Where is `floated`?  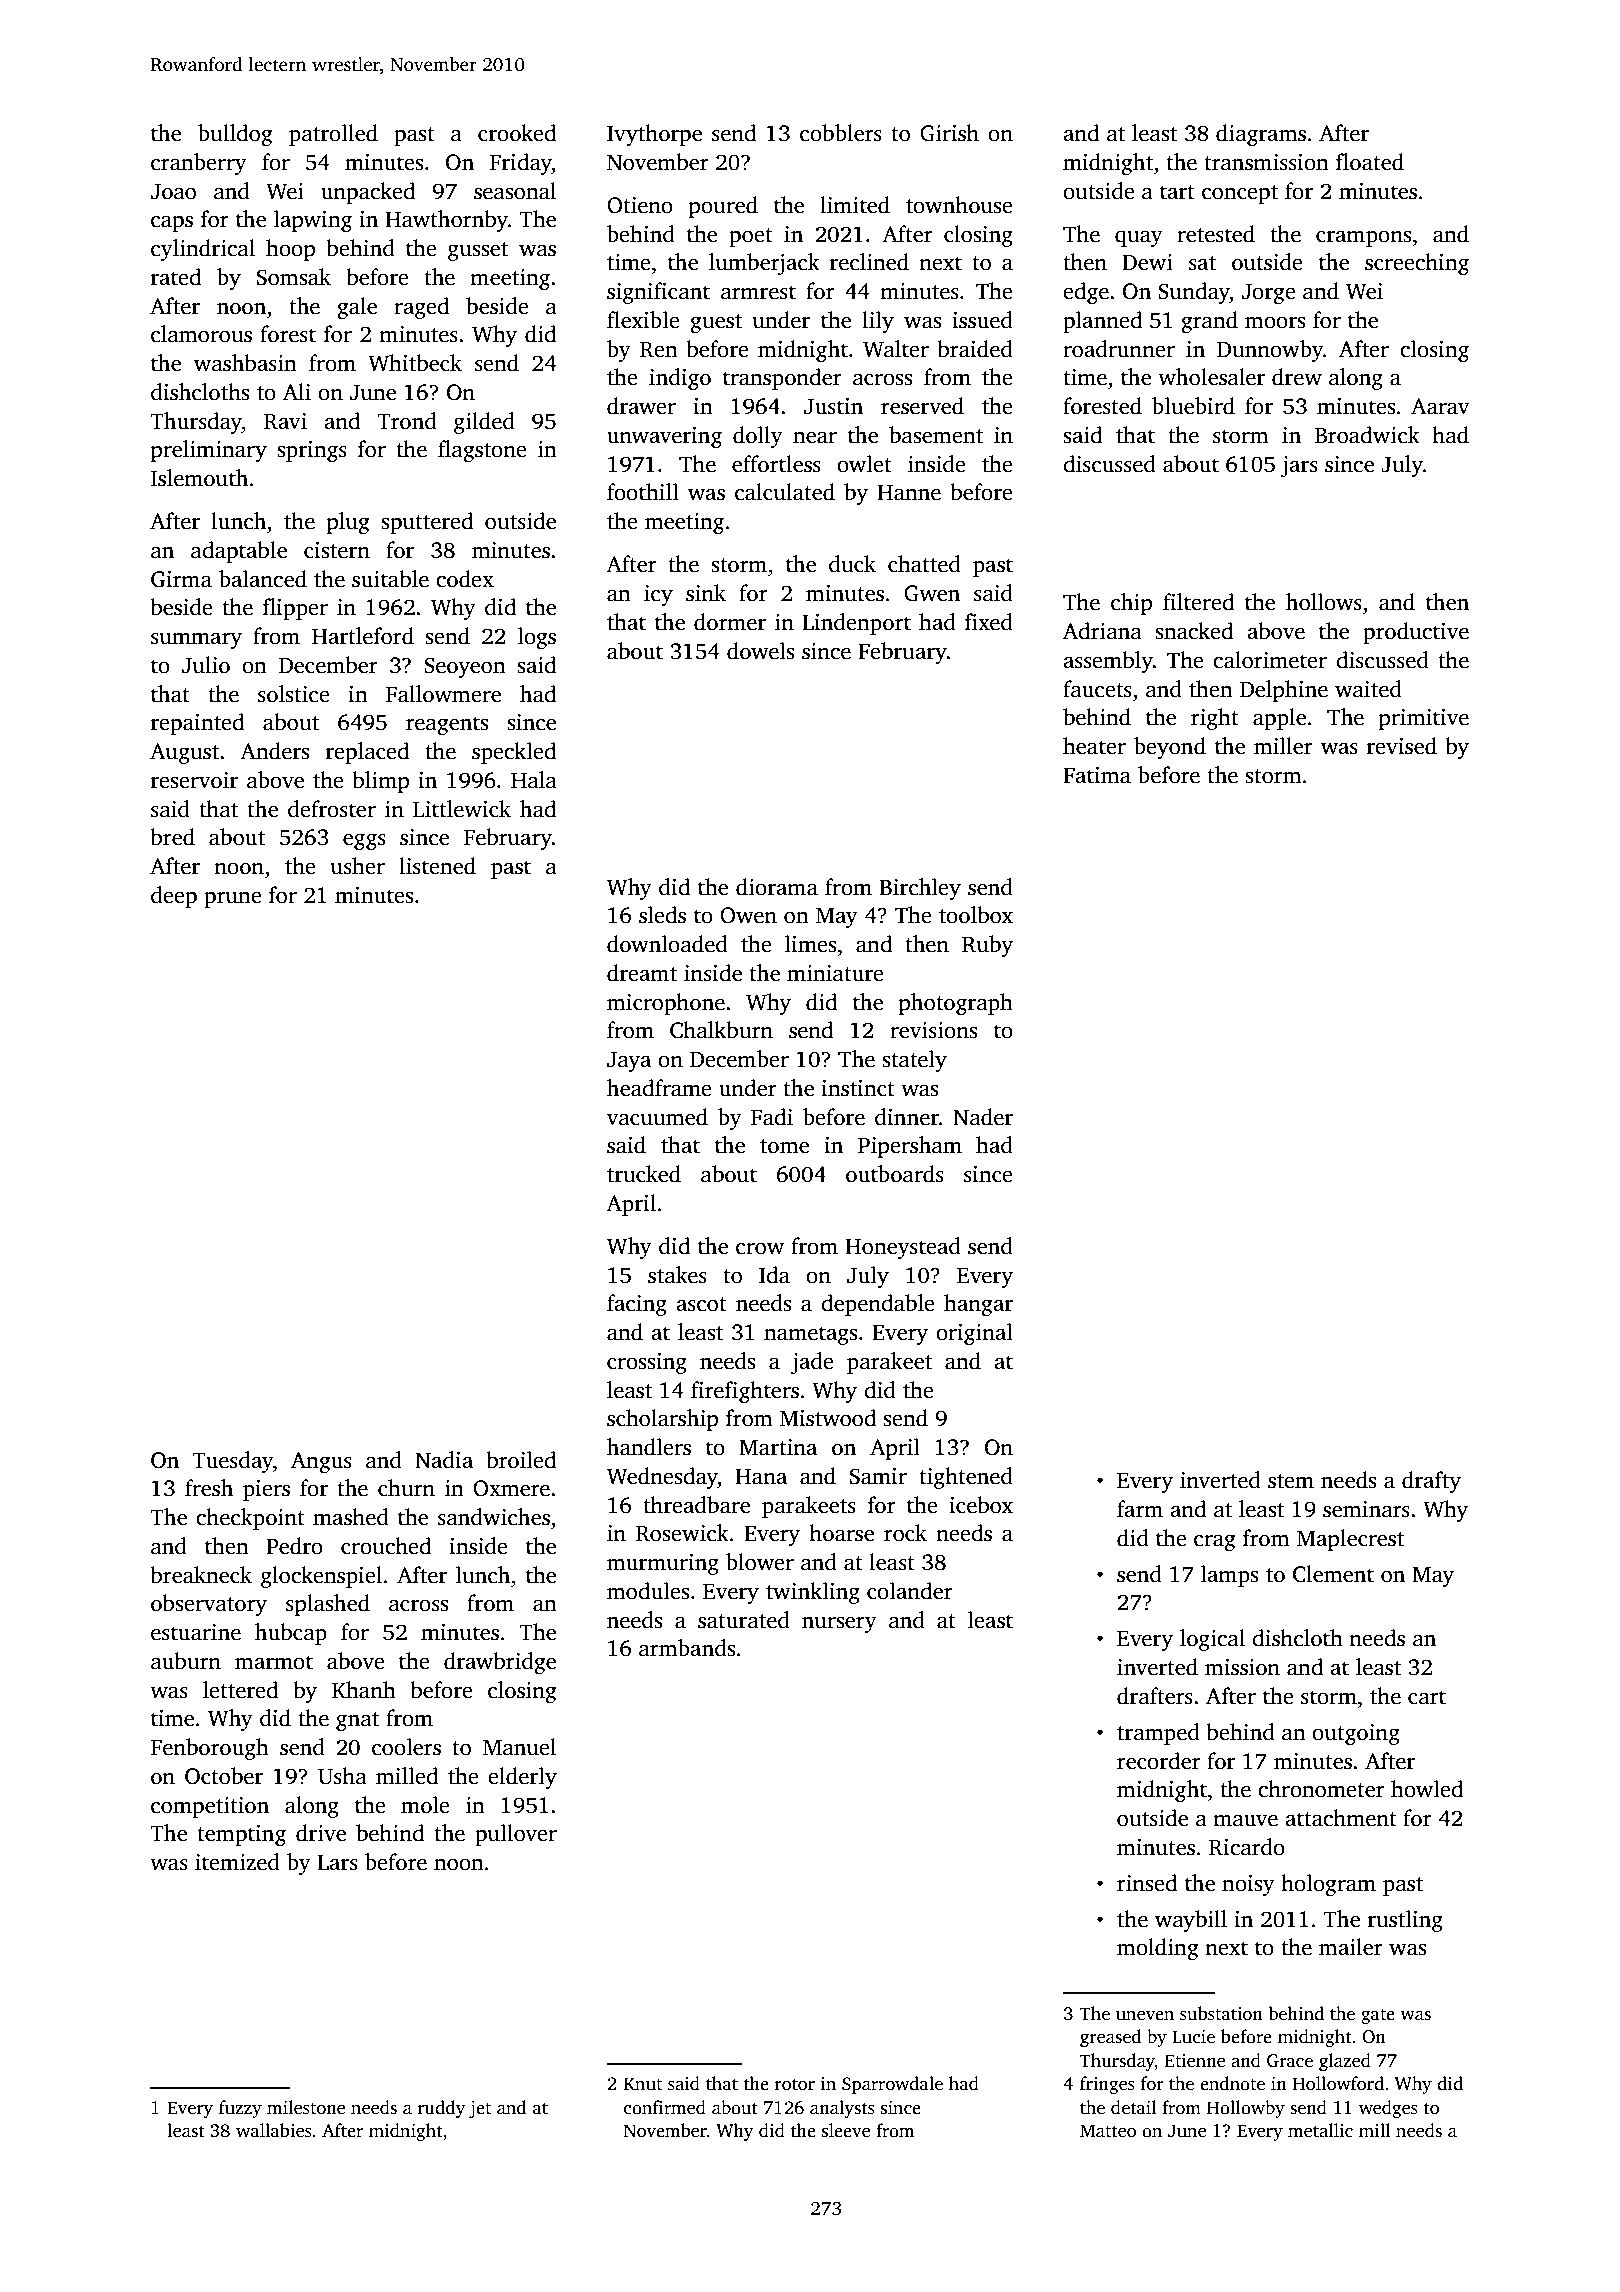
floated is located at coordinates (1370, 162).
